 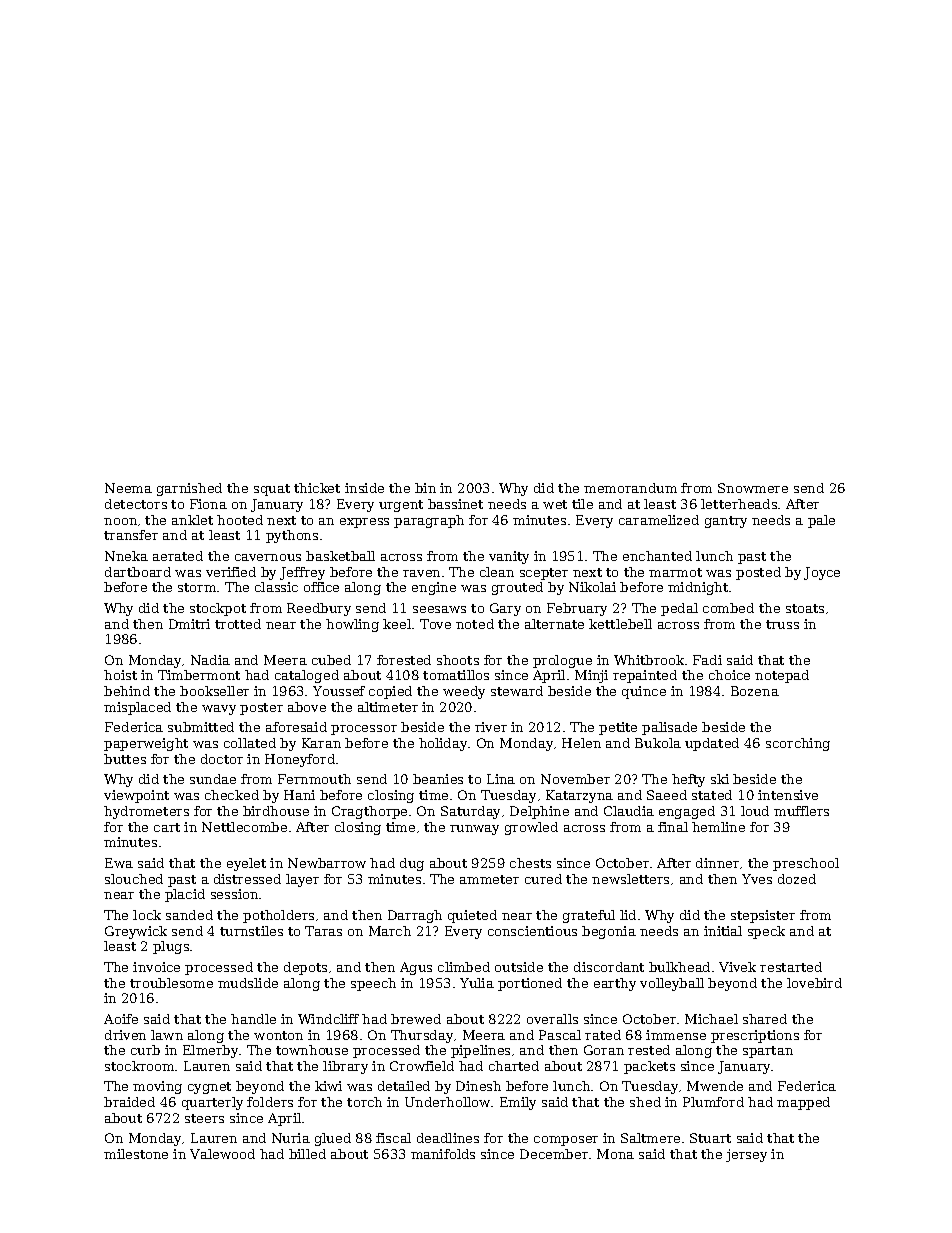 I want to click on jersey, so click(x=746, y=1155).
